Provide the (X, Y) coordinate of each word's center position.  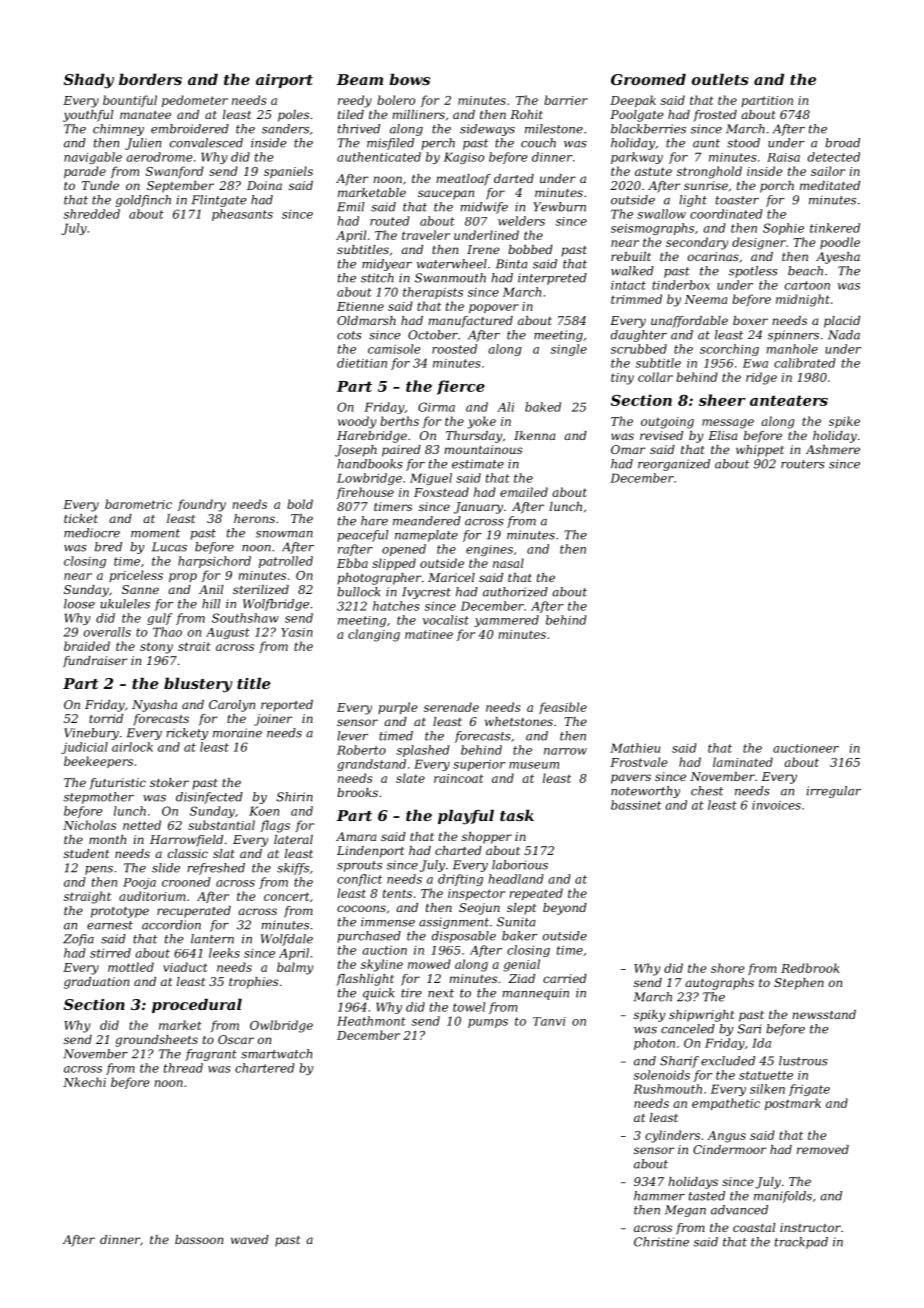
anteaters (789, 400)
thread (183, 1068)
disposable (464, 937)
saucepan (446, 195)
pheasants (242, 215)
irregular (834, 792)
